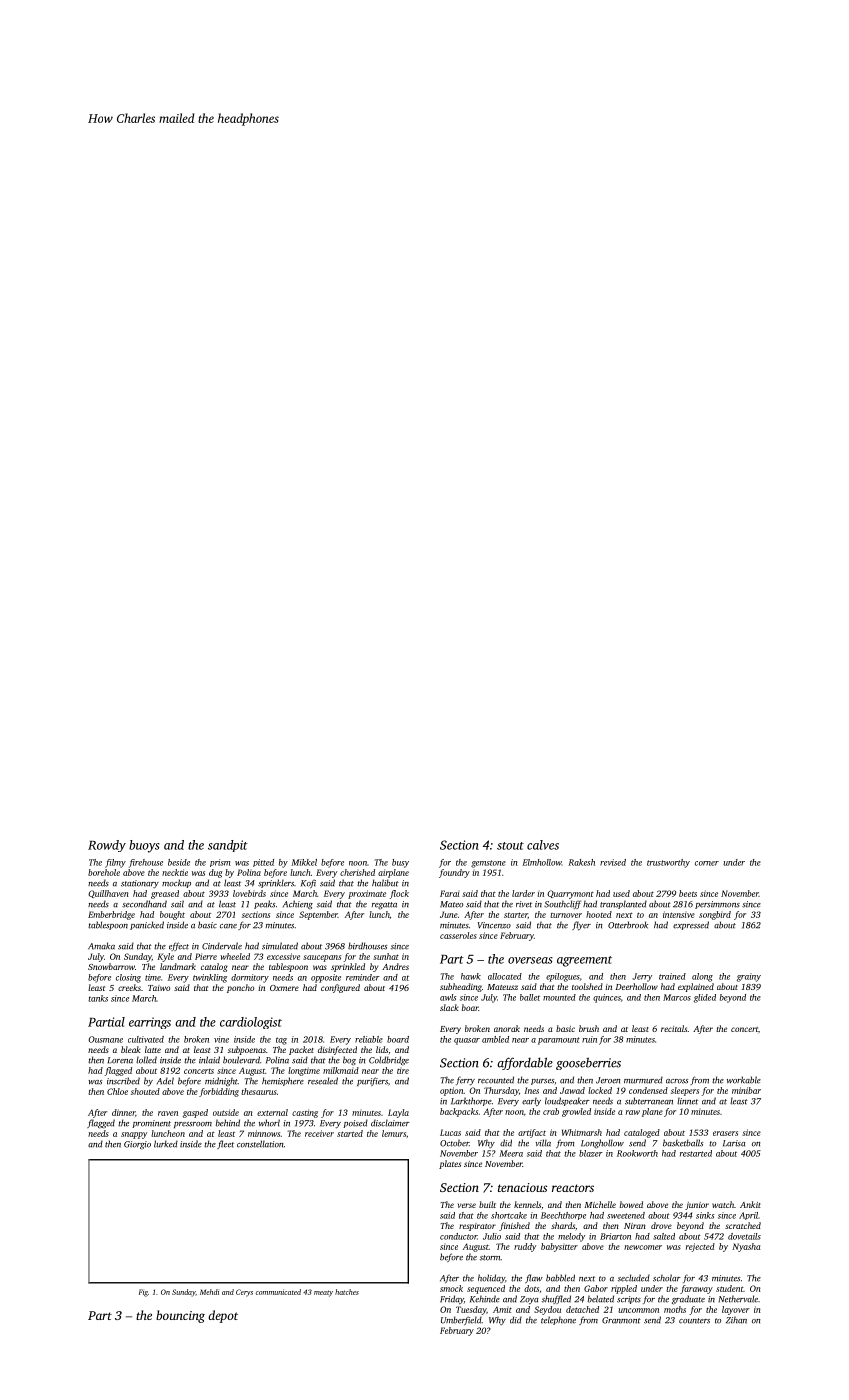 This screenshot has width=849, height=1400. I want to click on bouncing, so click(180, 1316).
